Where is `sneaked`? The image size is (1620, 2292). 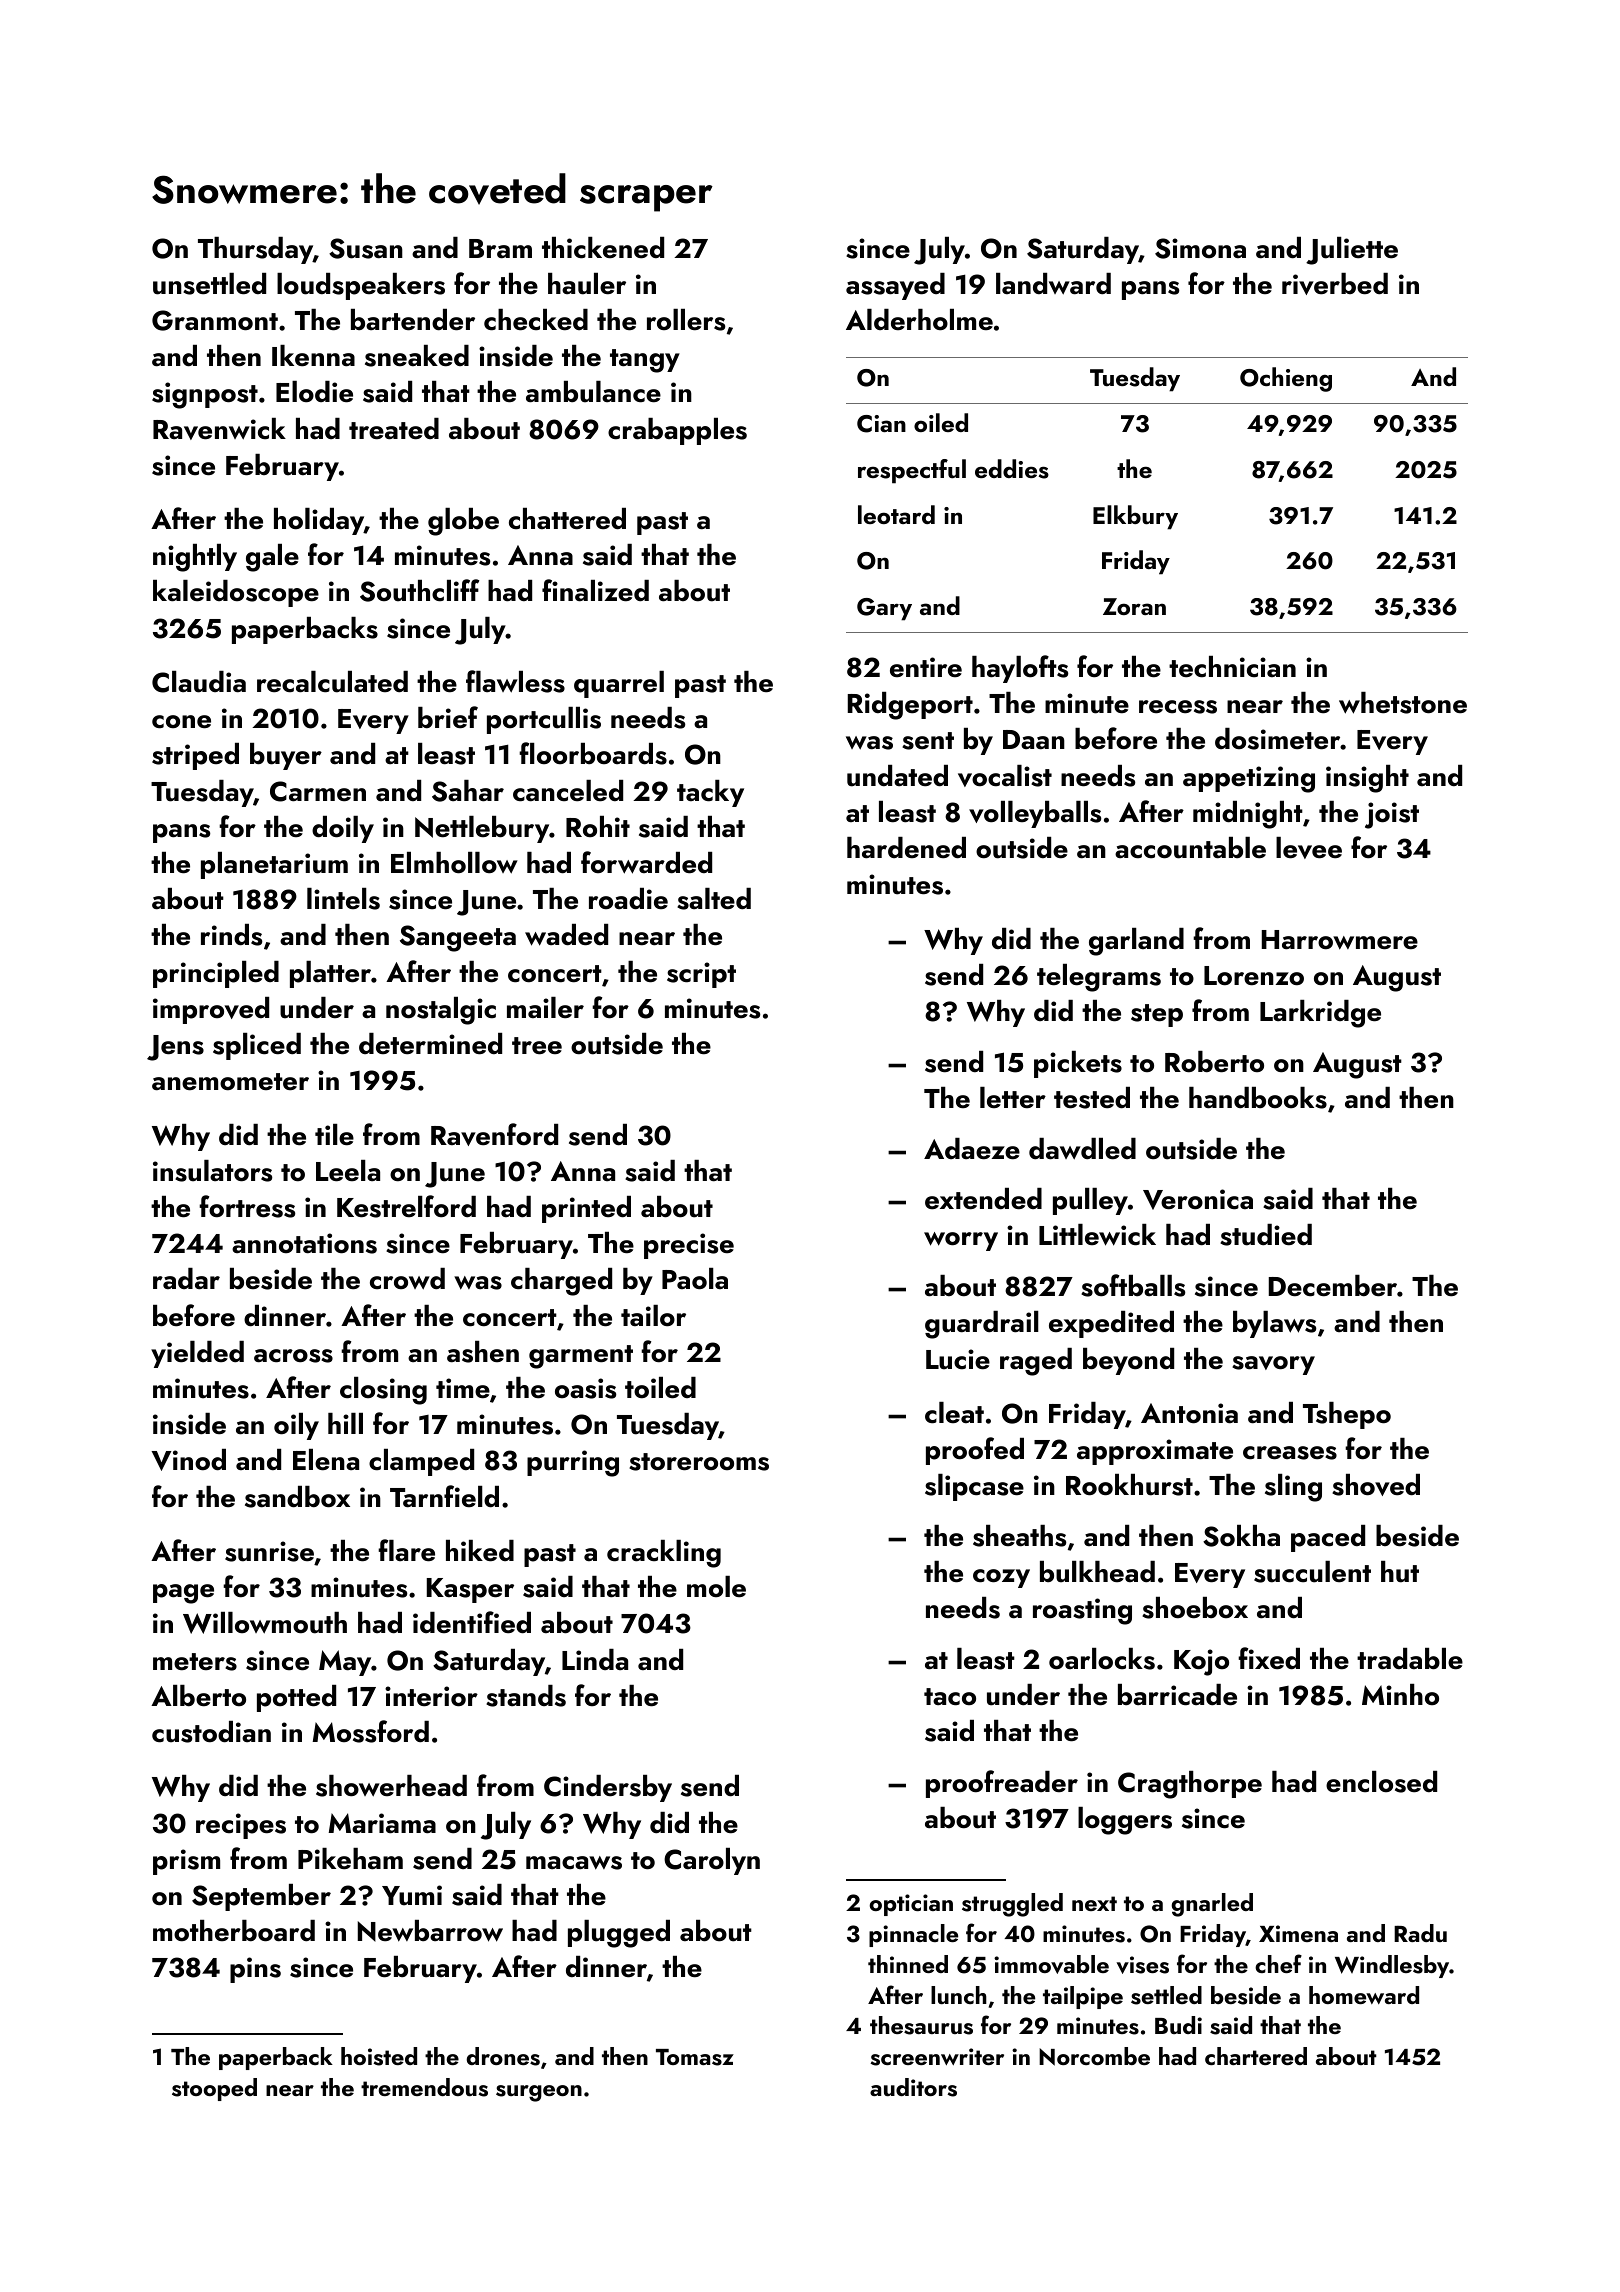 sneaked is located at coordinates (417, 356).
